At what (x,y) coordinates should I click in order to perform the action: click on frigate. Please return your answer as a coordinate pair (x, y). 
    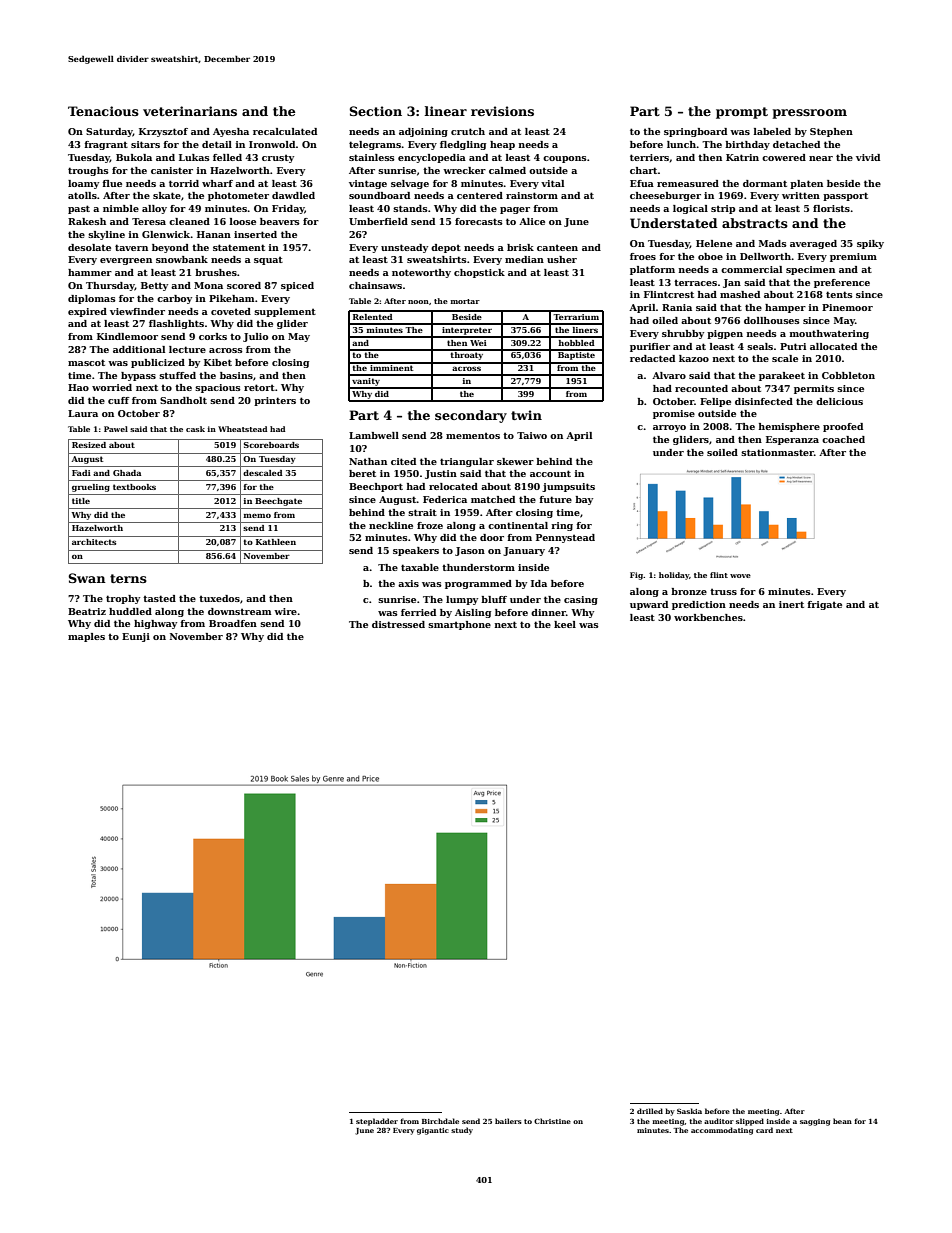
    Looking at the image, I should click on (824, 605).
